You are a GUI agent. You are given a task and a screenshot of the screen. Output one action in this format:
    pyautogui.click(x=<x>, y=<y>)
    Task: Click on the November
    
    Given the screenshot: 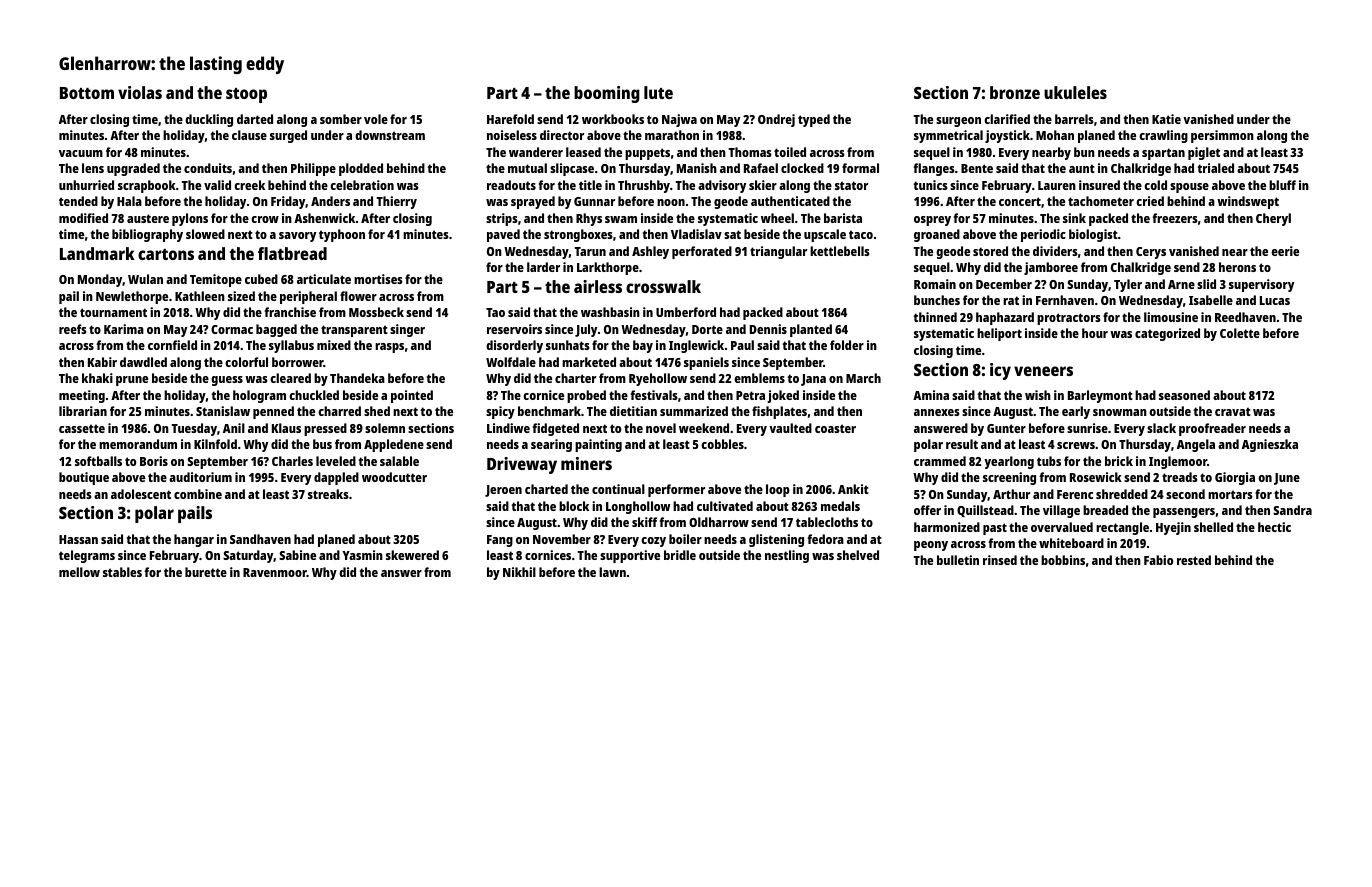 What is the action you would take?
    pyautogui.click(x=562, y=539)
